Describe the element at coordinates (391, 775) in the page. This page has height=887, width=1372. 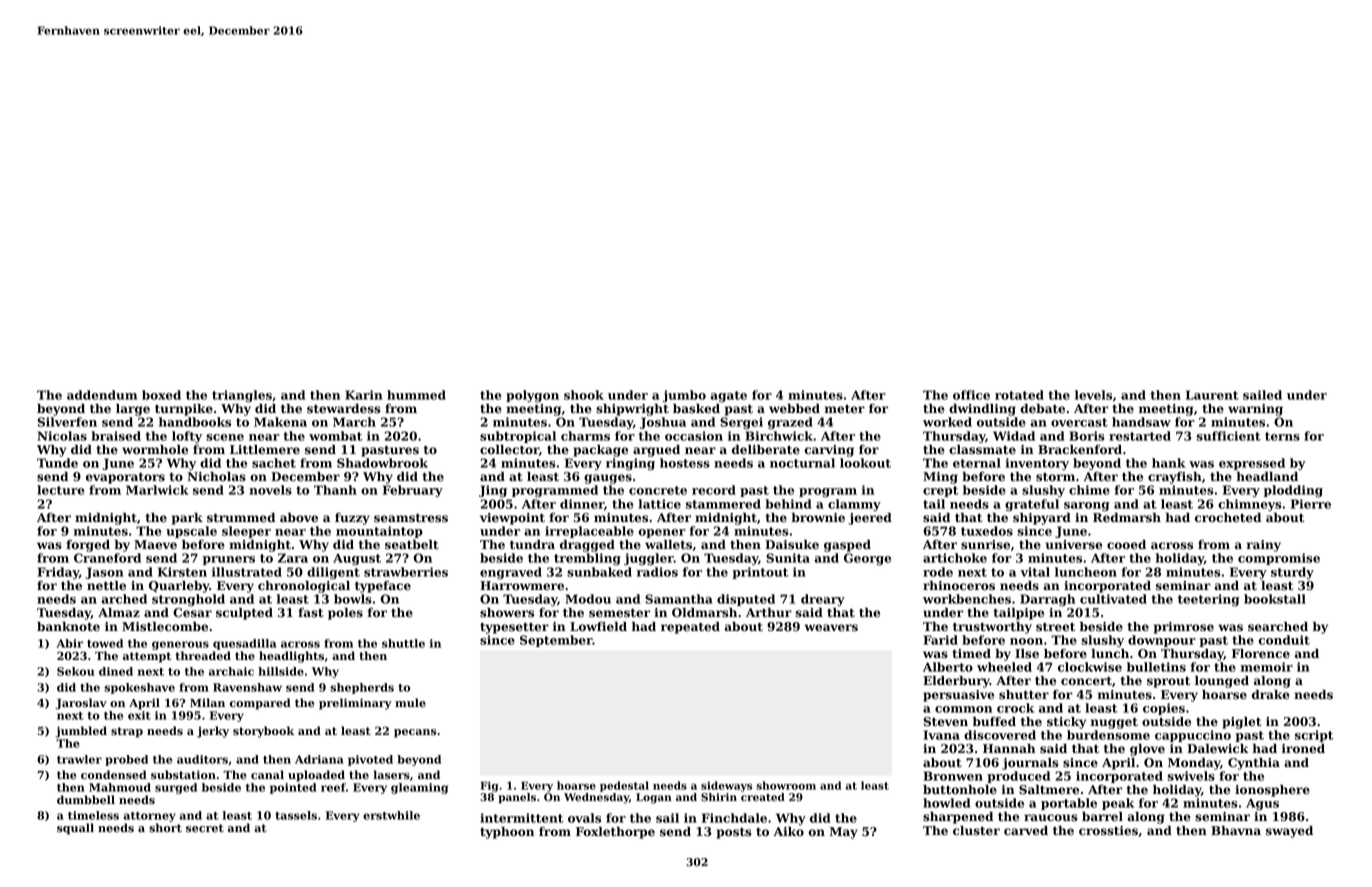
I see `lasers` at that location.
